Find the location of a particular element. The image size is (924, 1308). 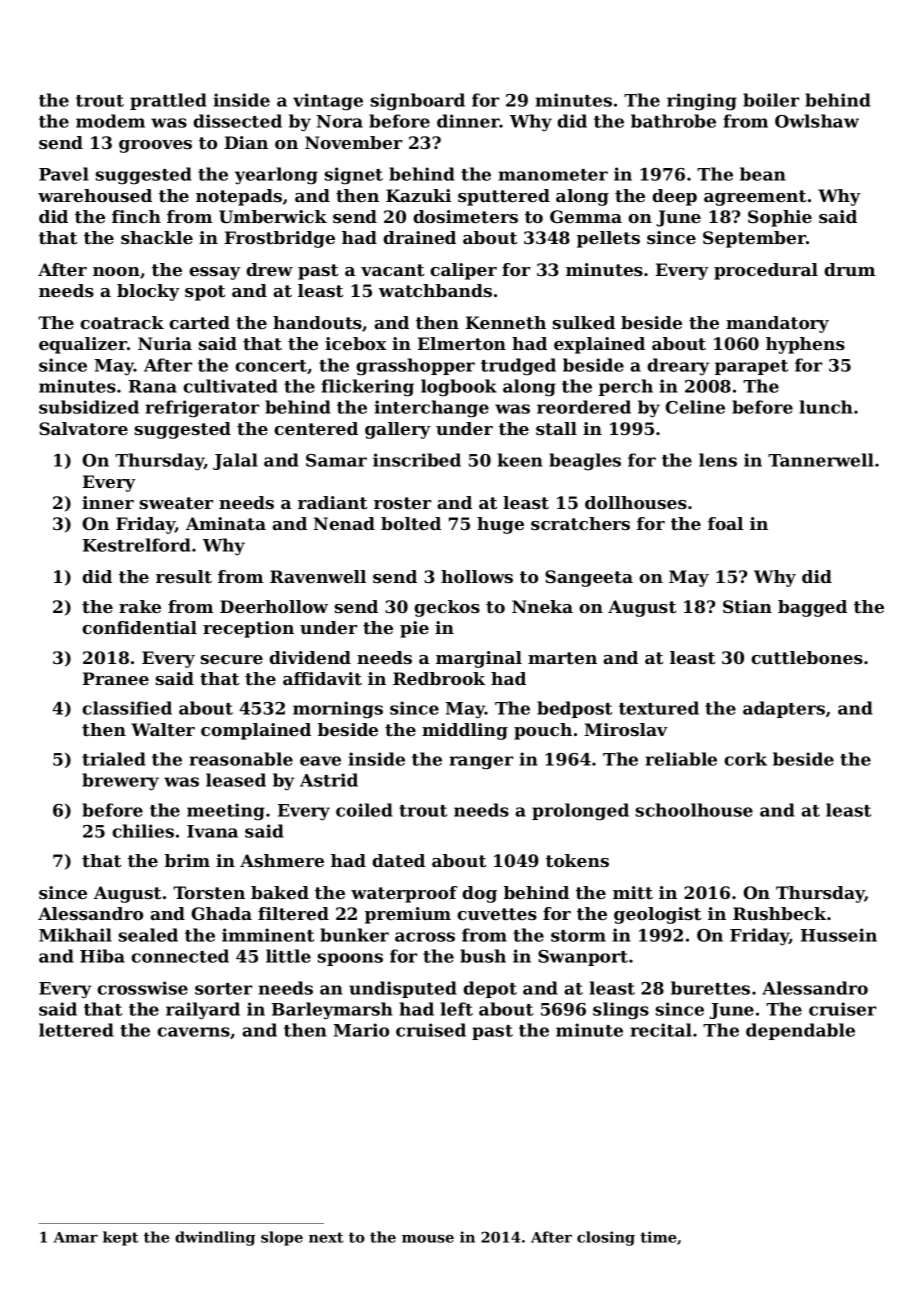

ringing is located at coordinates (702, 102).
